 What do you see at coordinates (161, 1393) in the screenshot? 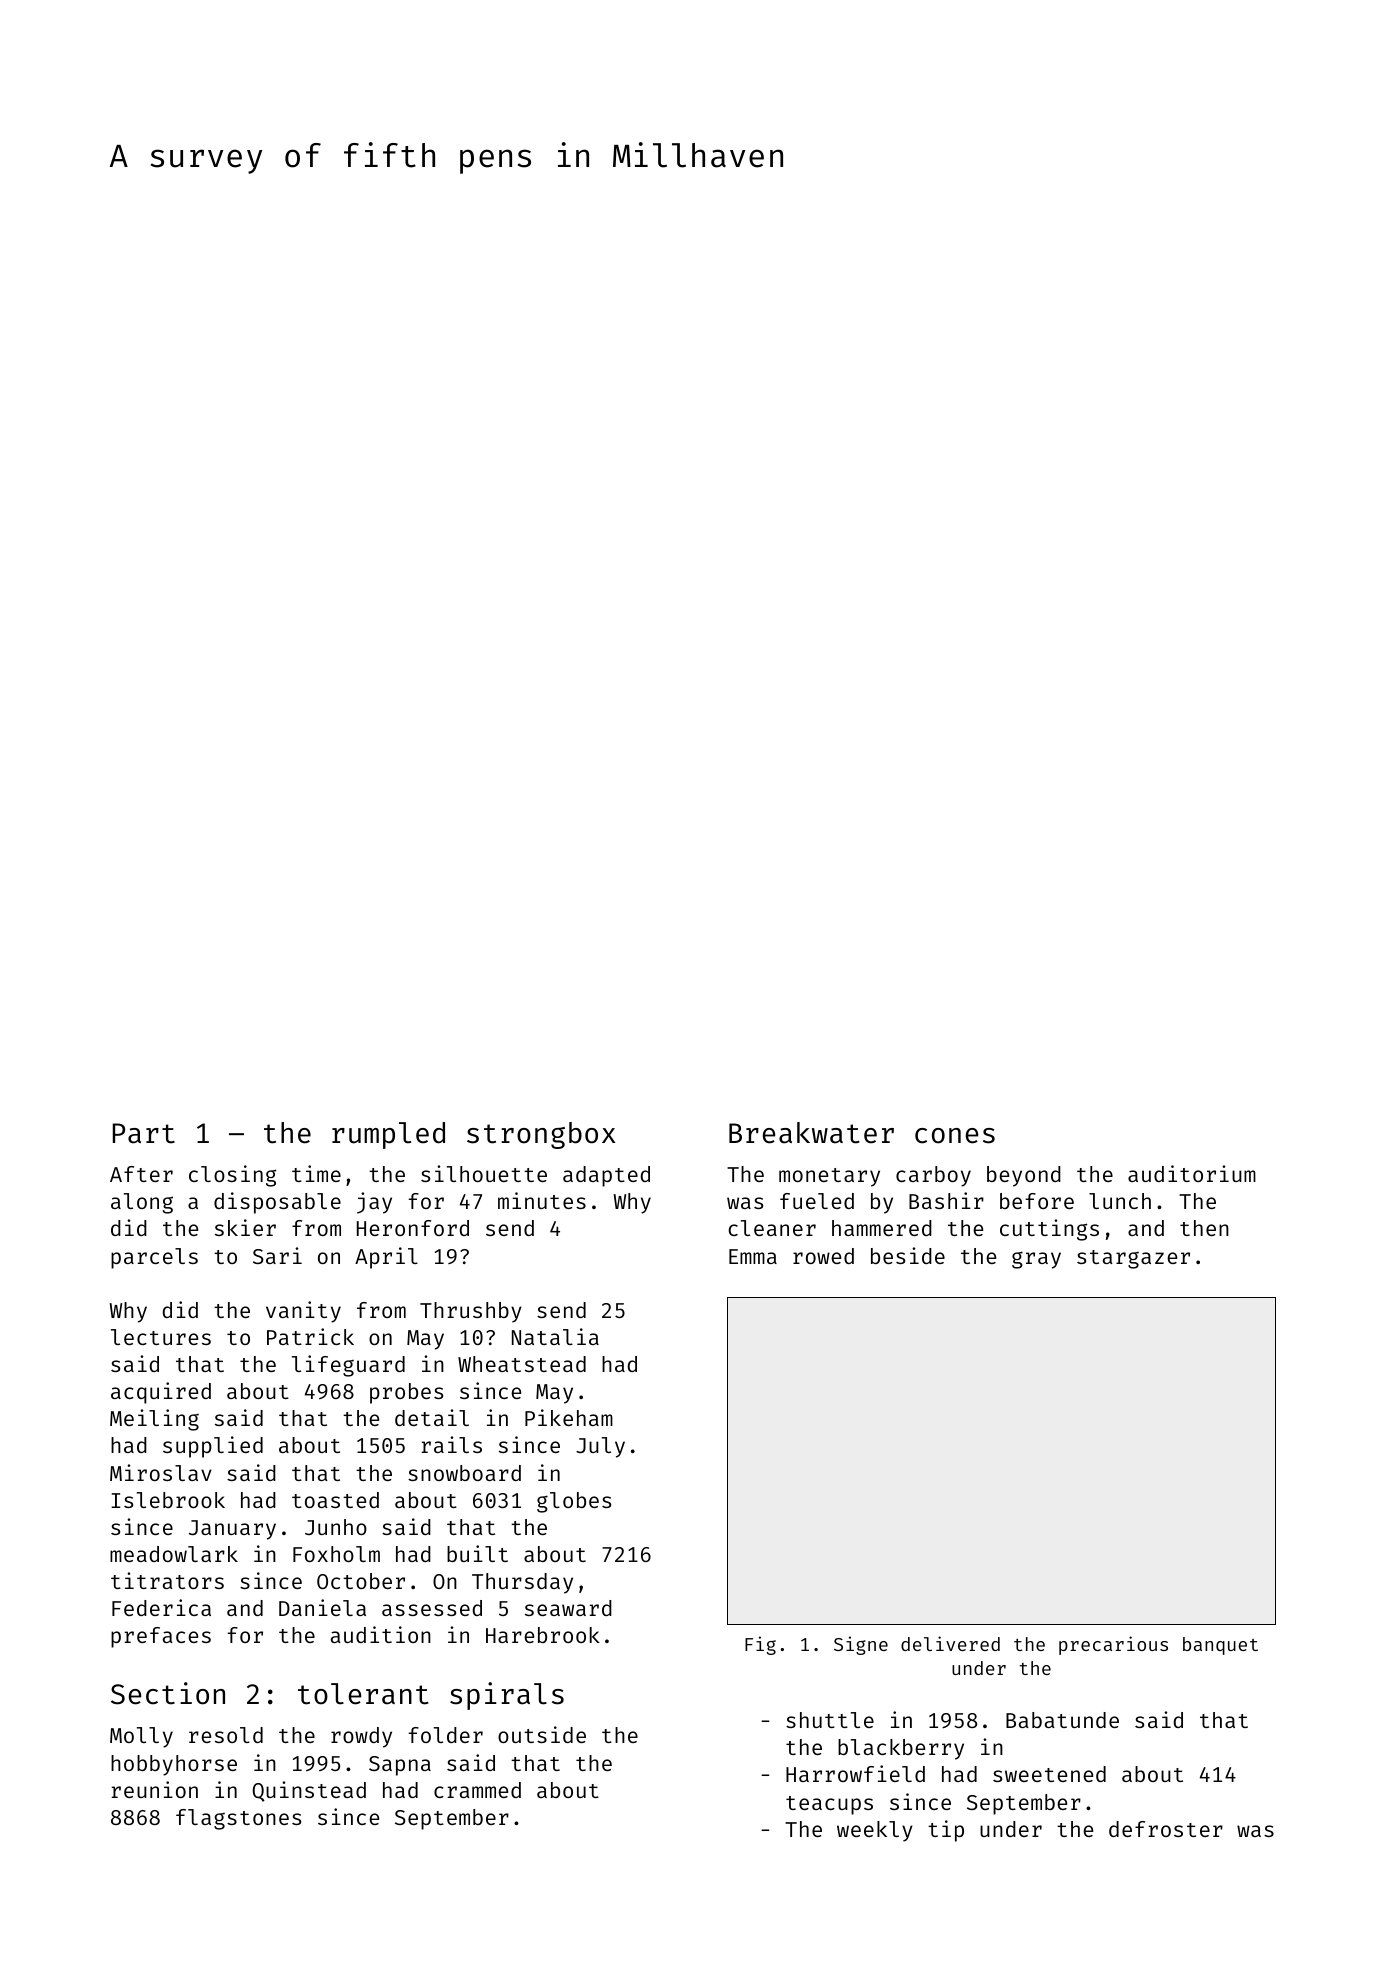
I see `acquired` at bounding box center [161, 1393].
